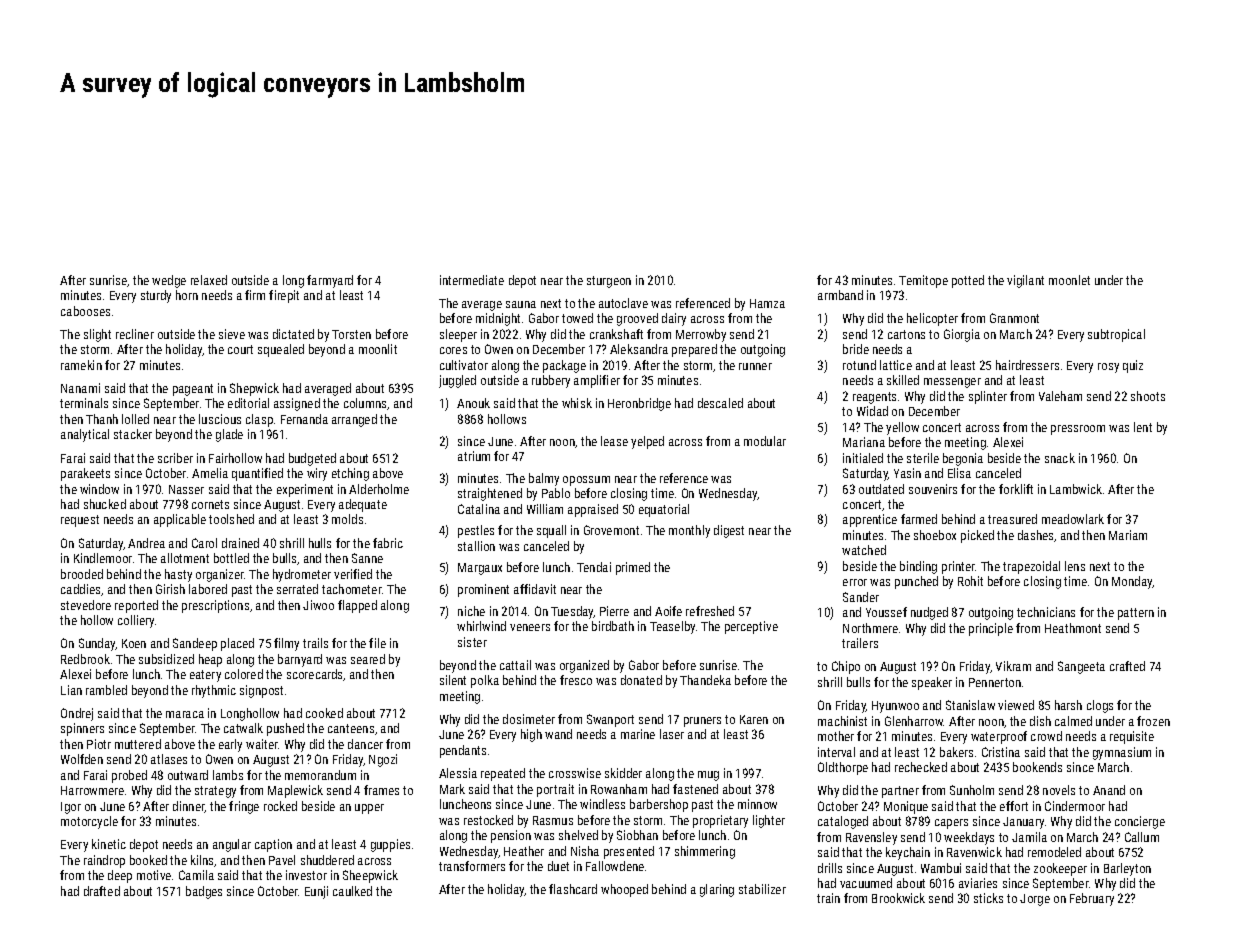 The height and width of the screenshot is (952, 1233). I want to click on caulked, so click(352, 891).
